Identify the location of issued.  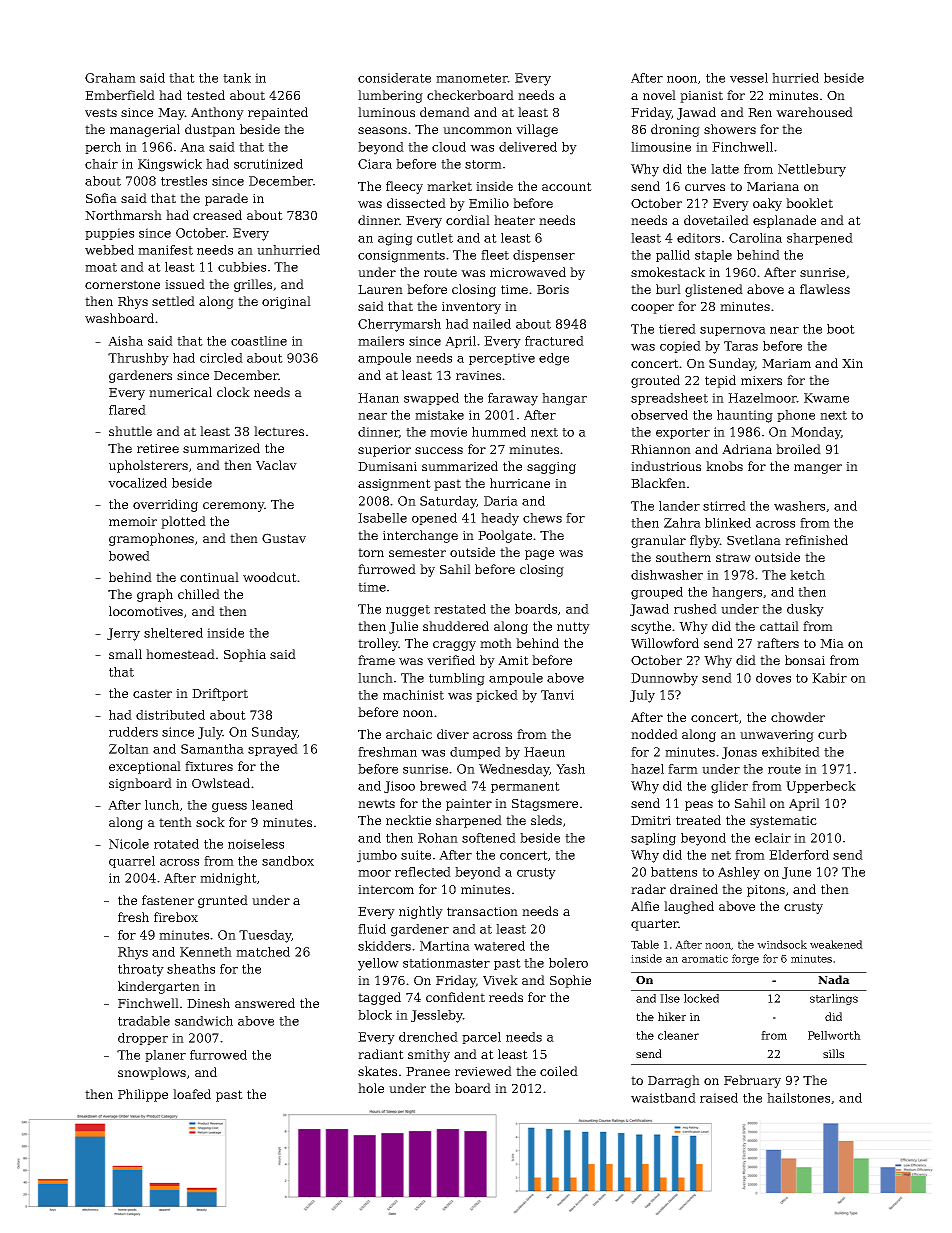
(185, 284).
